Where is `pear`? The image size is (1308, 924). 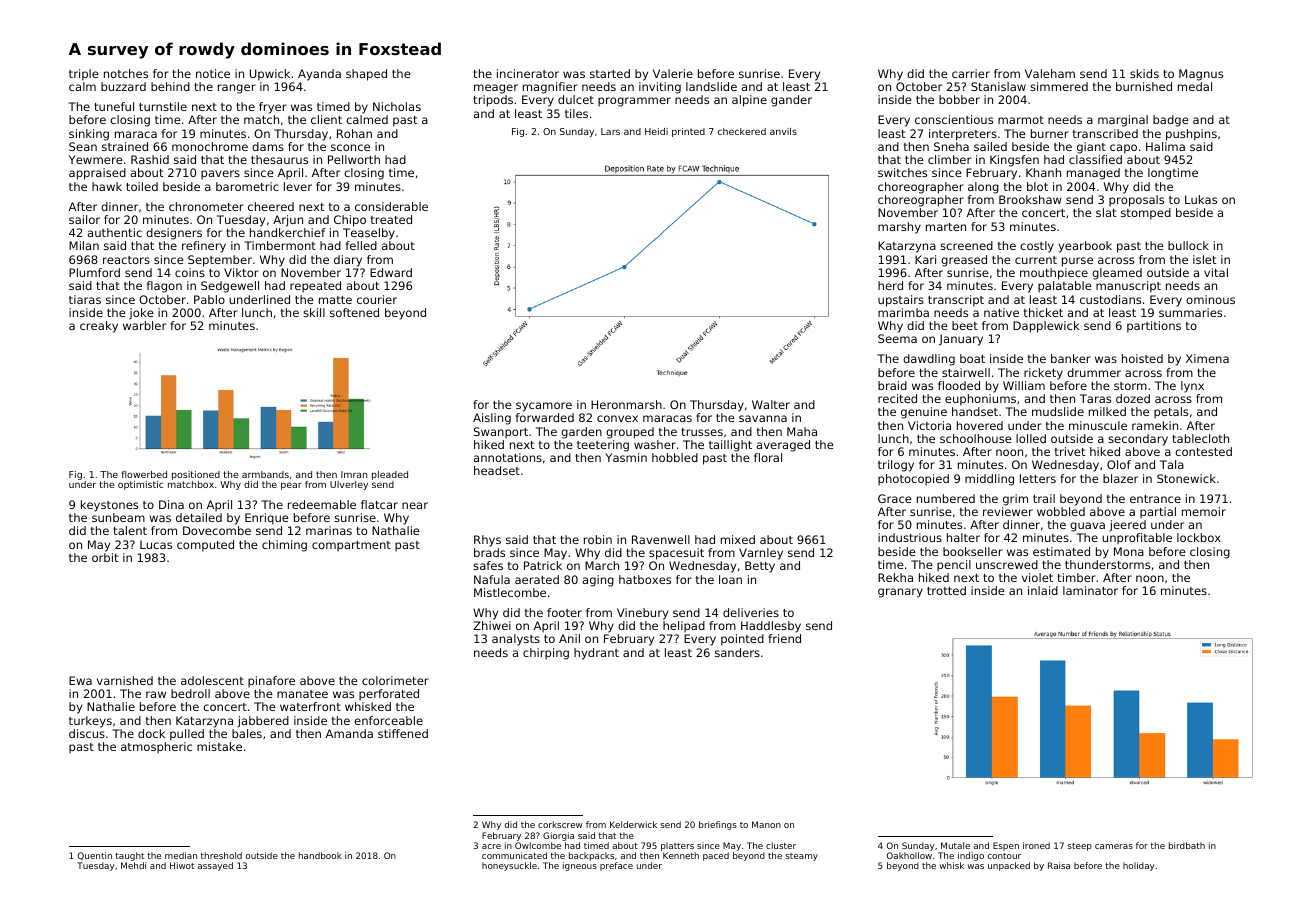
pear is located at coordinates (291, 486).
